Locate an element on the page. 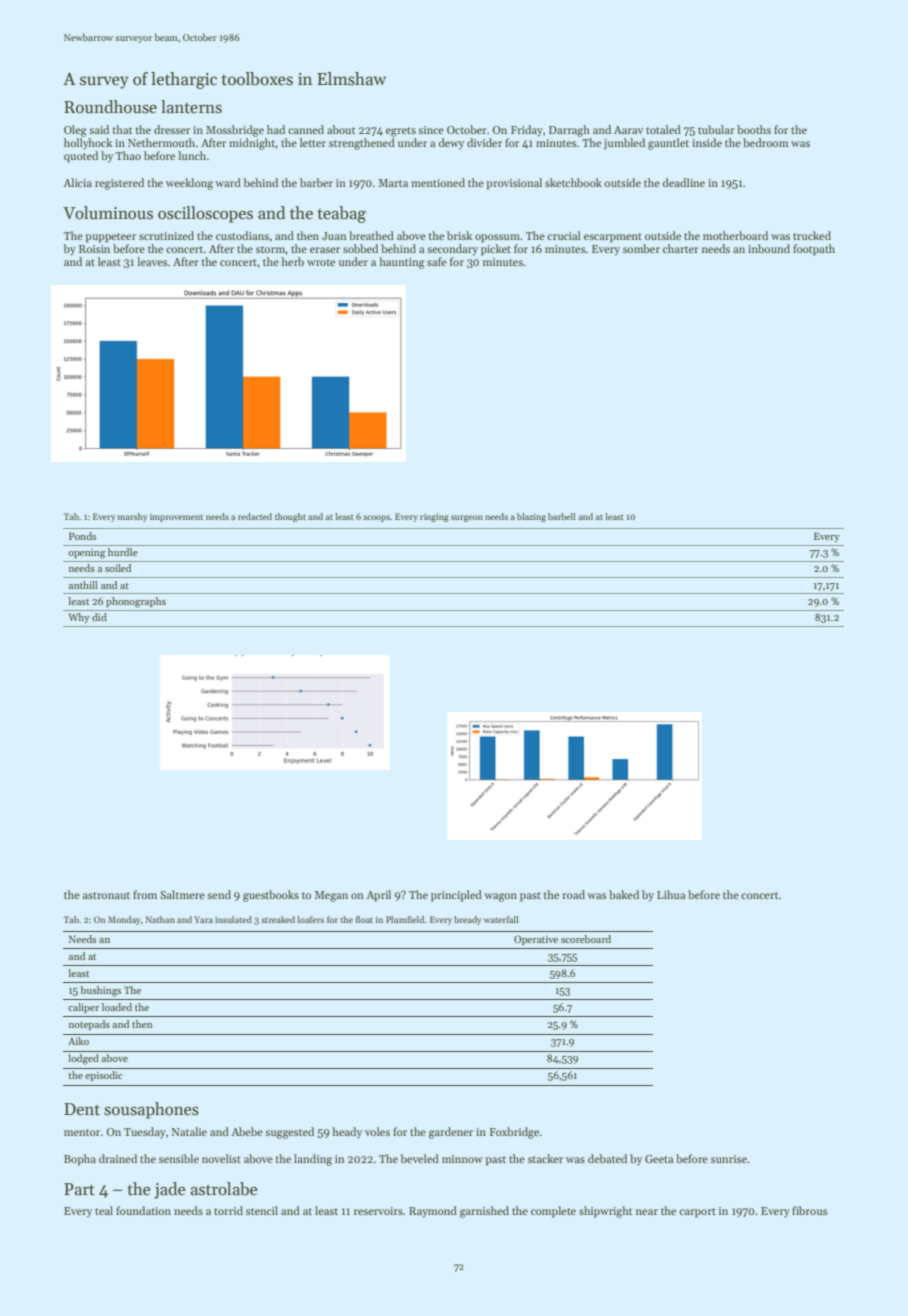 This image has height=1316, width=908. booths is located at coordinates (754, 129).
